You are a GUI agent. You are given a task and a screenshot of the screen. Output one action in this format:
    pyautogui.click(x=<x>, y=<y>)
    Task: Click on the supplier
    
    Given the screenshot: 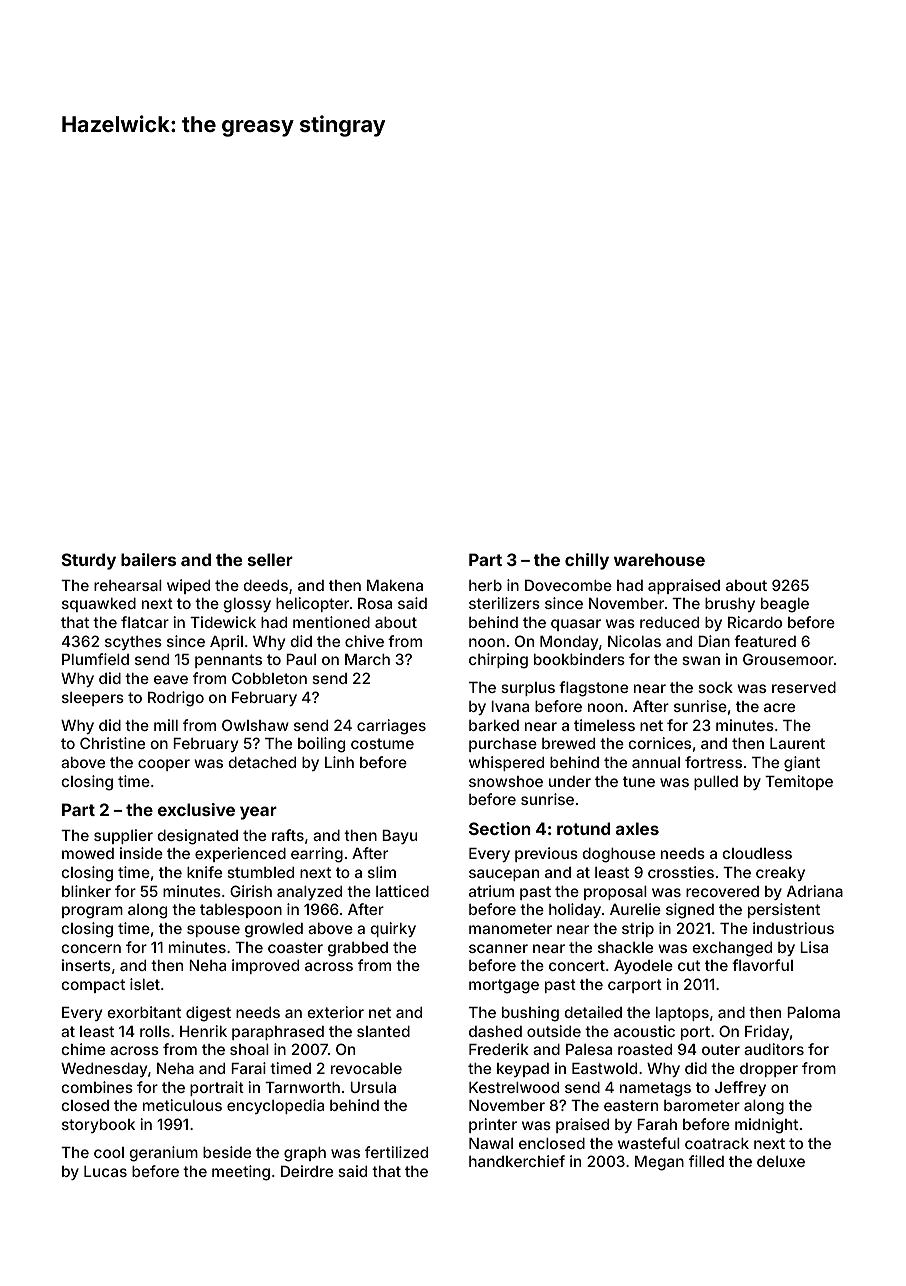 What is the action you would take?
    pyautogui.click(x=123, y=836)
